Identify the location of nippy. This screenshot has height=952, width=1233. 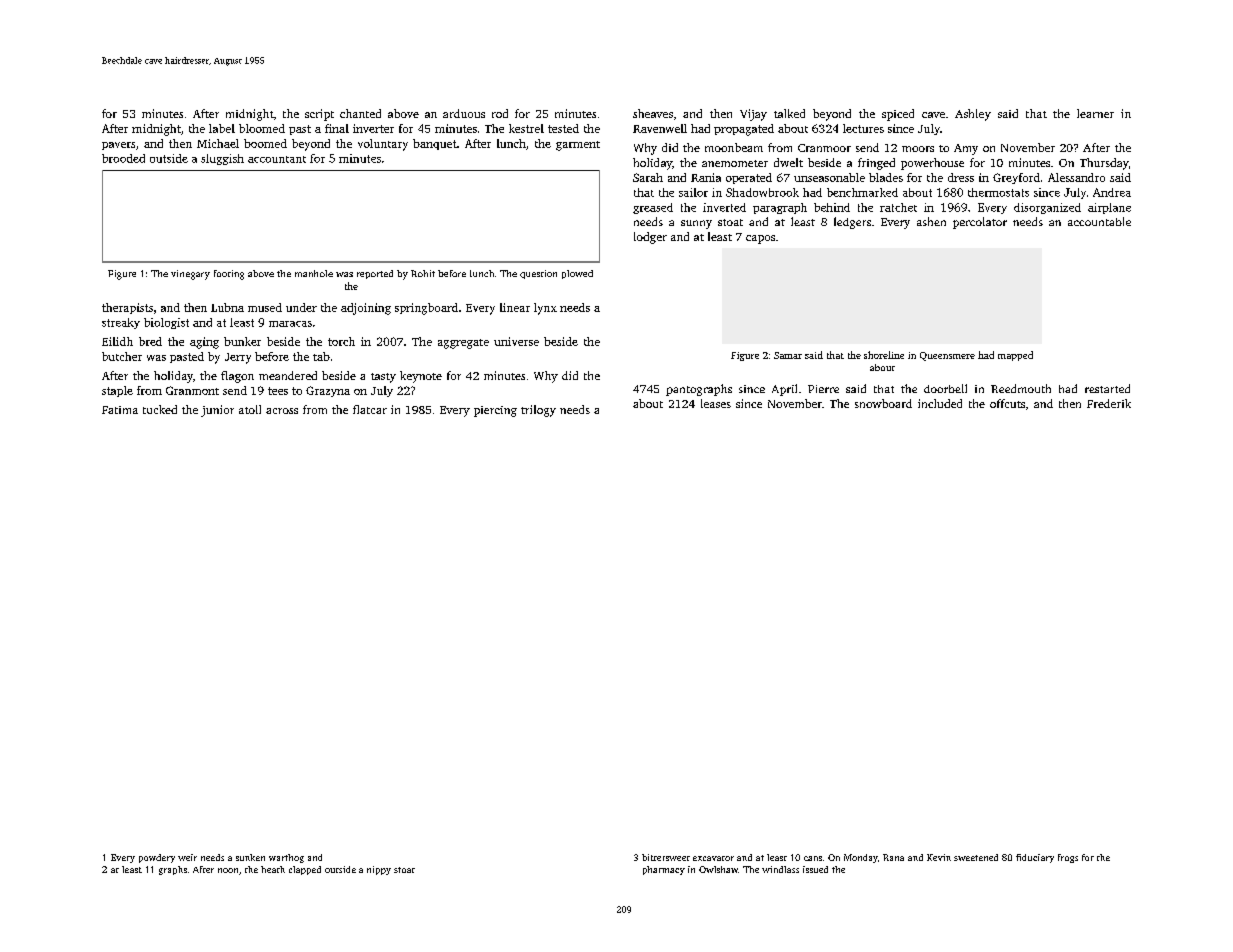
(379, 870).
